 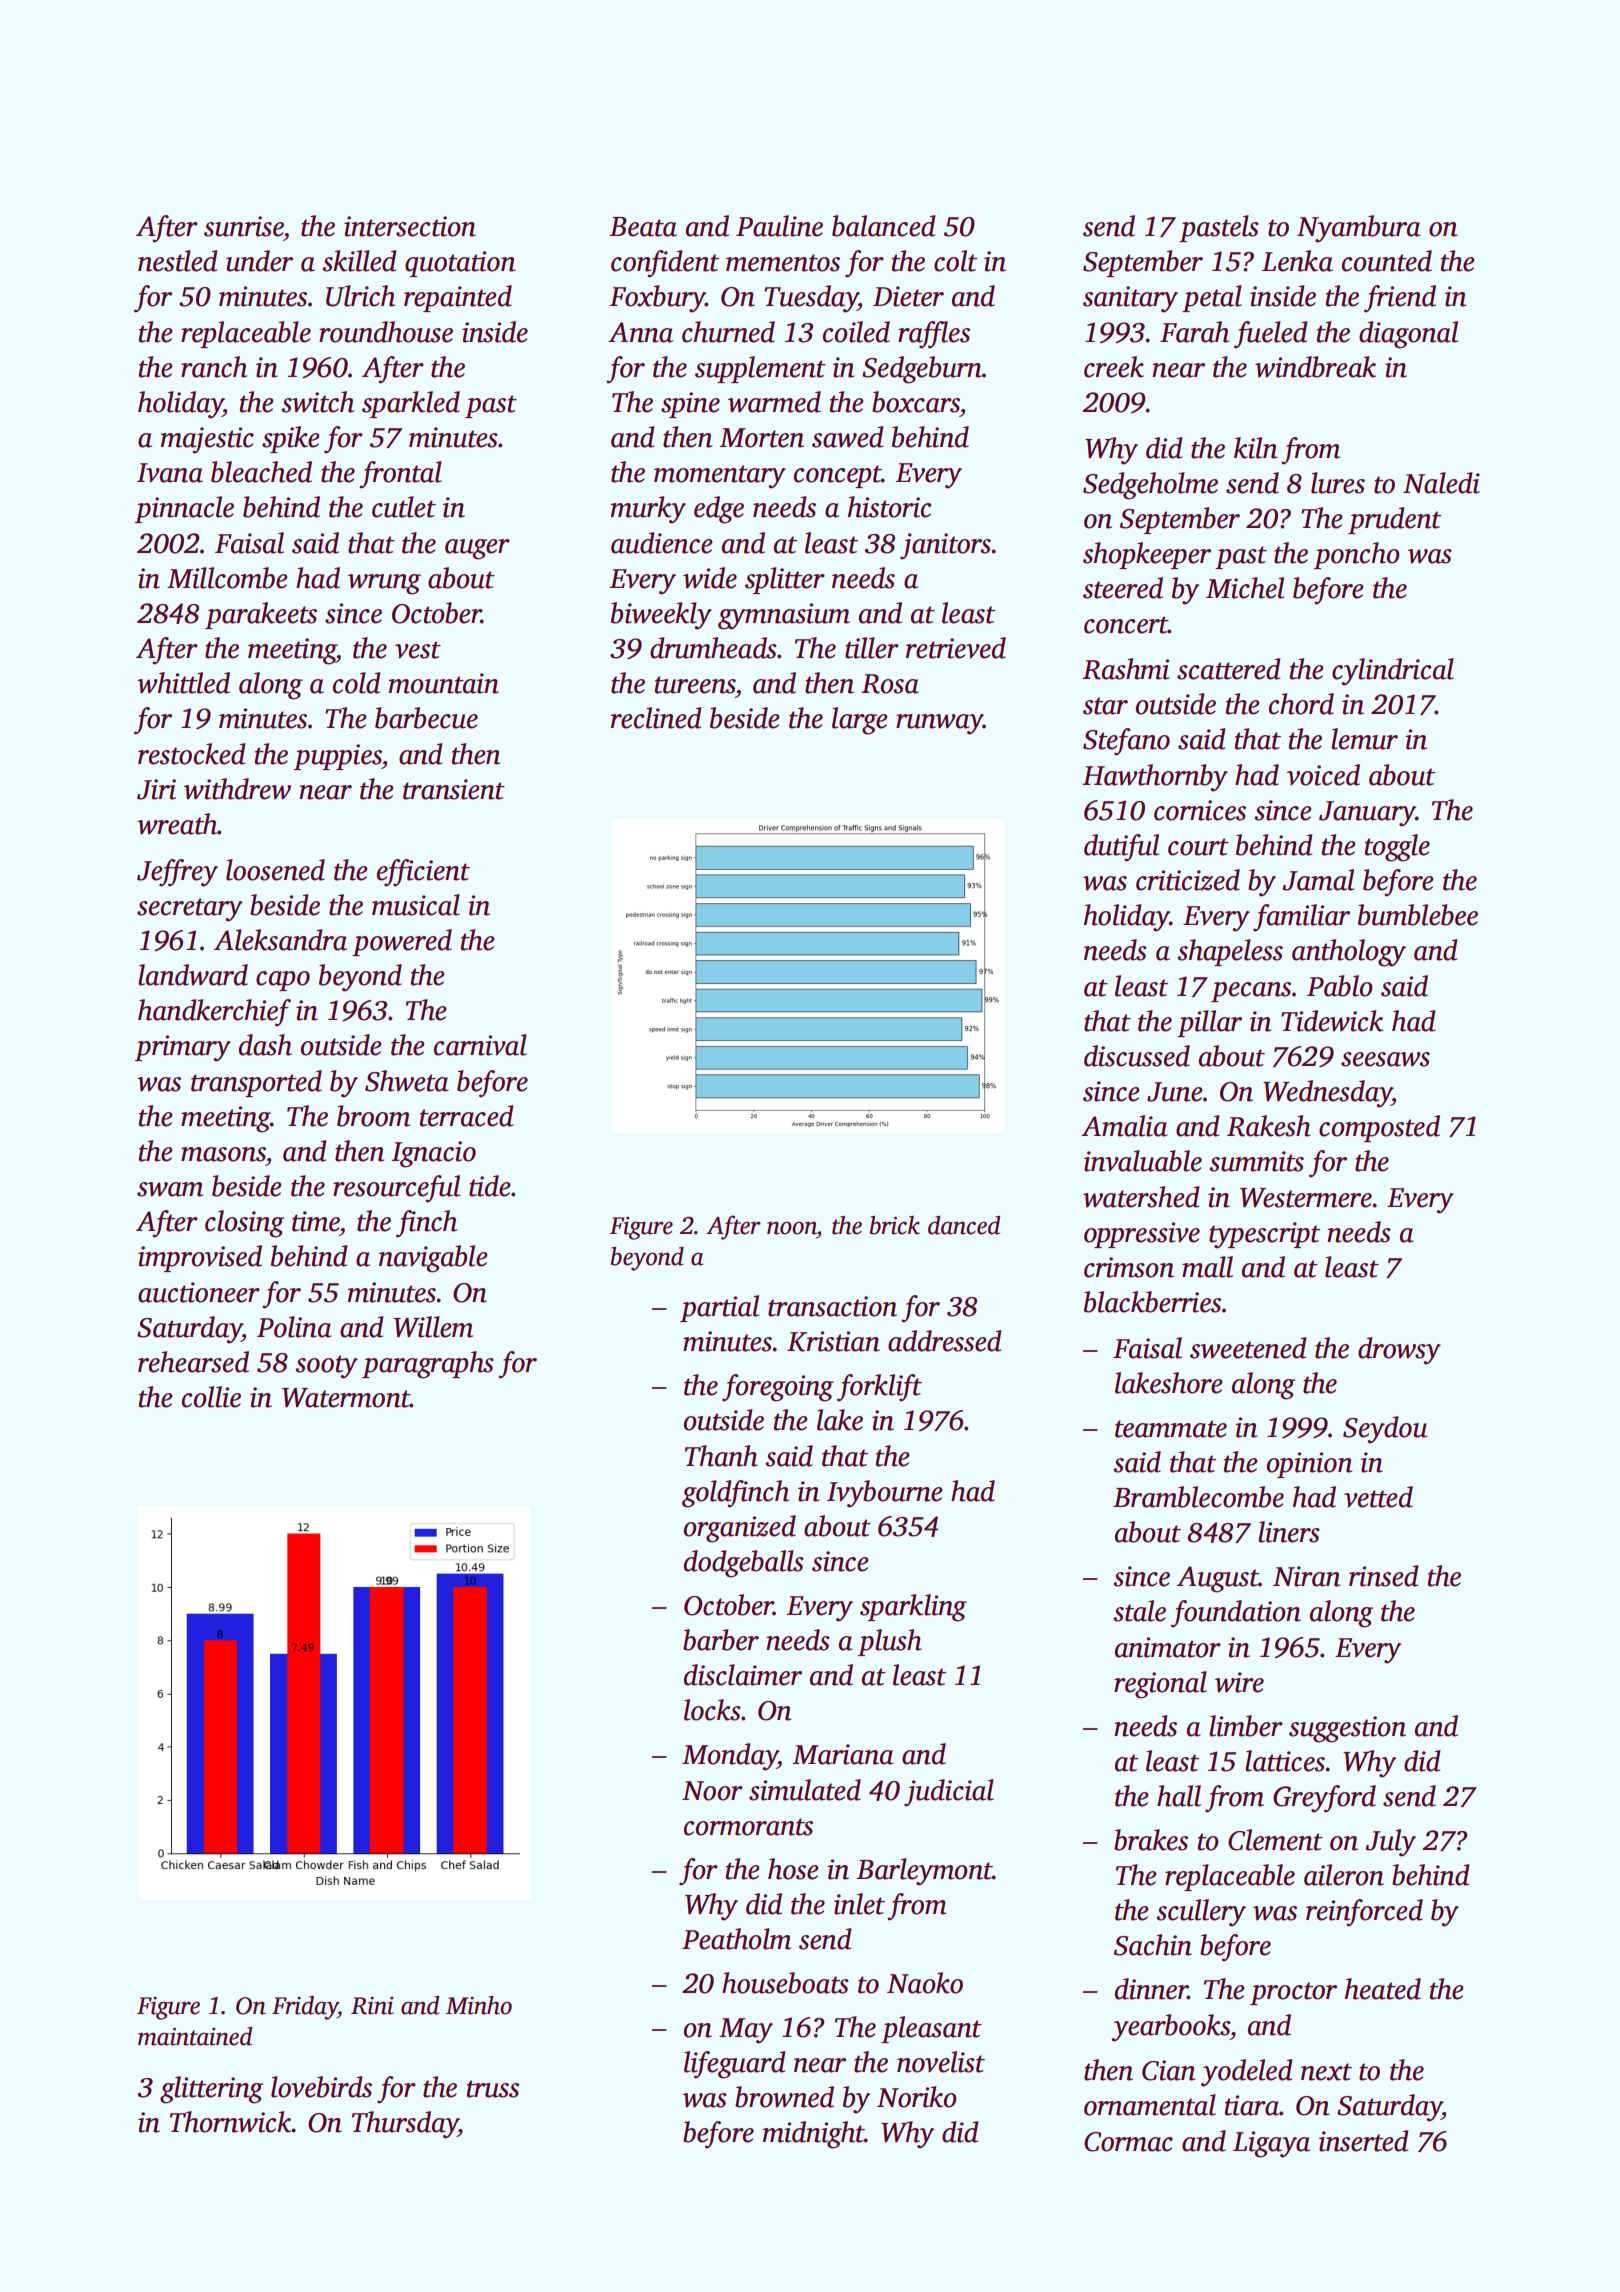 What do you see at coordinates (207, 440) in the document?
I see `majestic` at bounding box center [207, 440].
